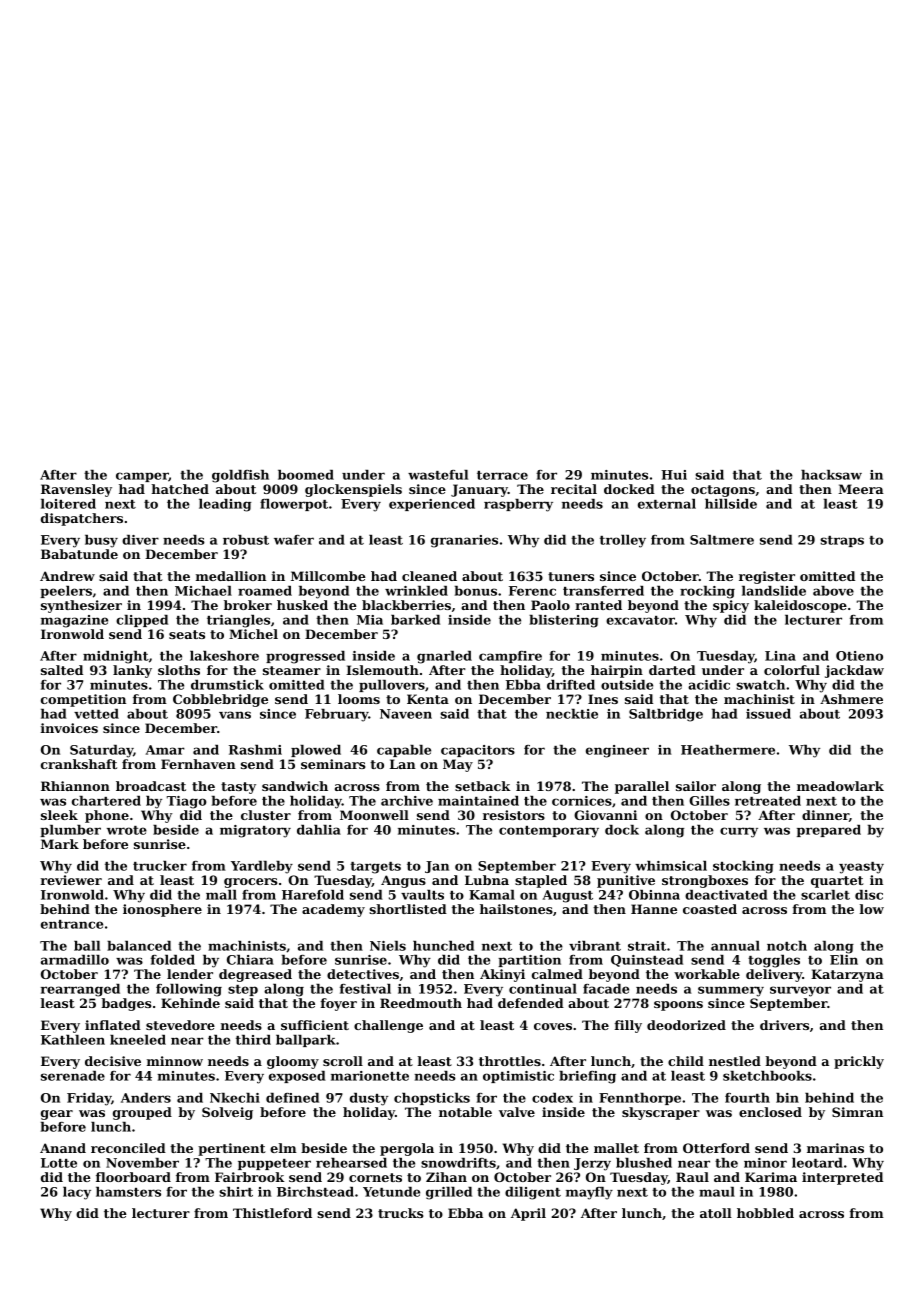 This document has width=924, height=1308. Describe the element at coordinates (403, 881) in the document. I see `Angus` at that location.
